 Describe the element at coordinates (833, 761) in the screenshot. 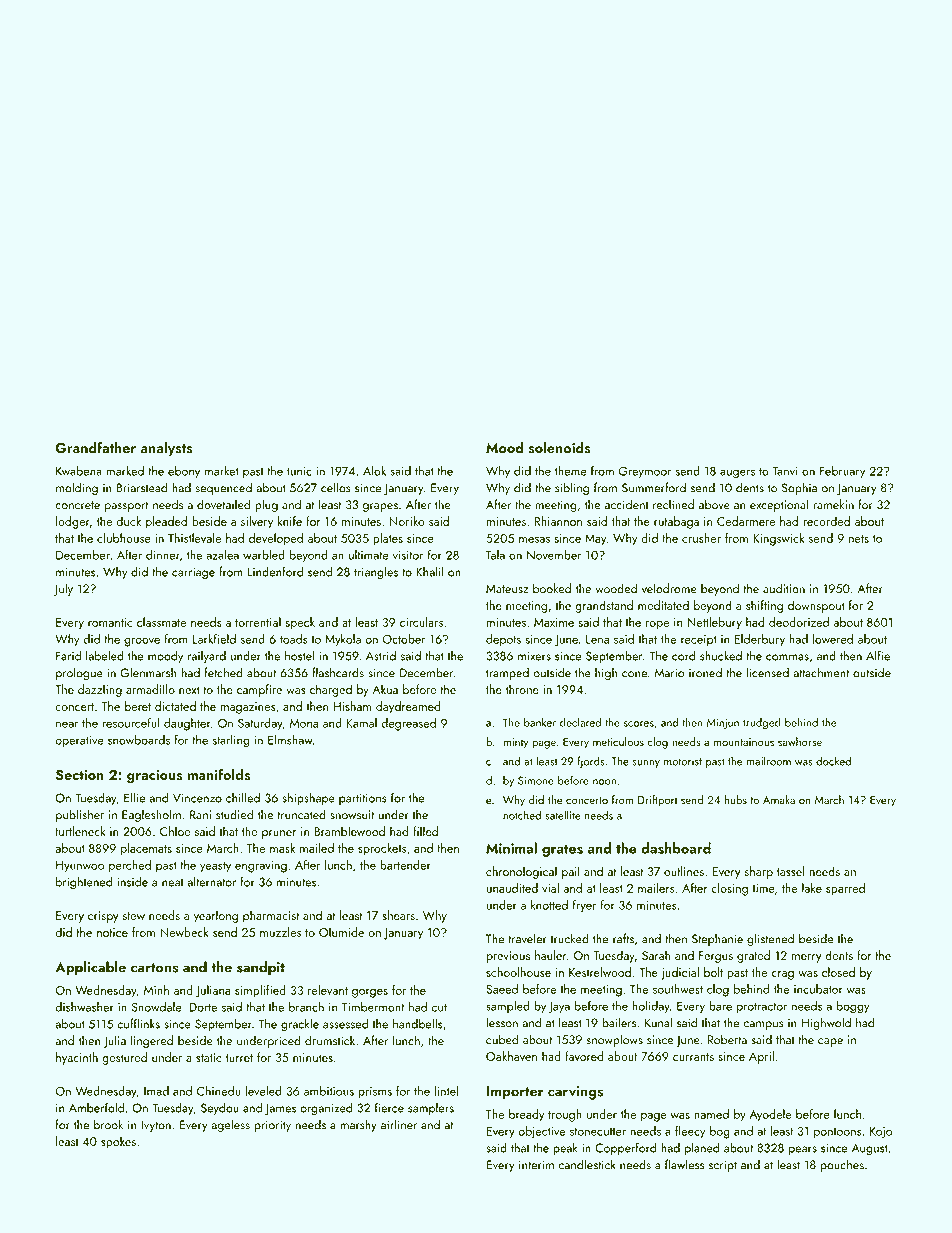

I see `docked` at that location.
